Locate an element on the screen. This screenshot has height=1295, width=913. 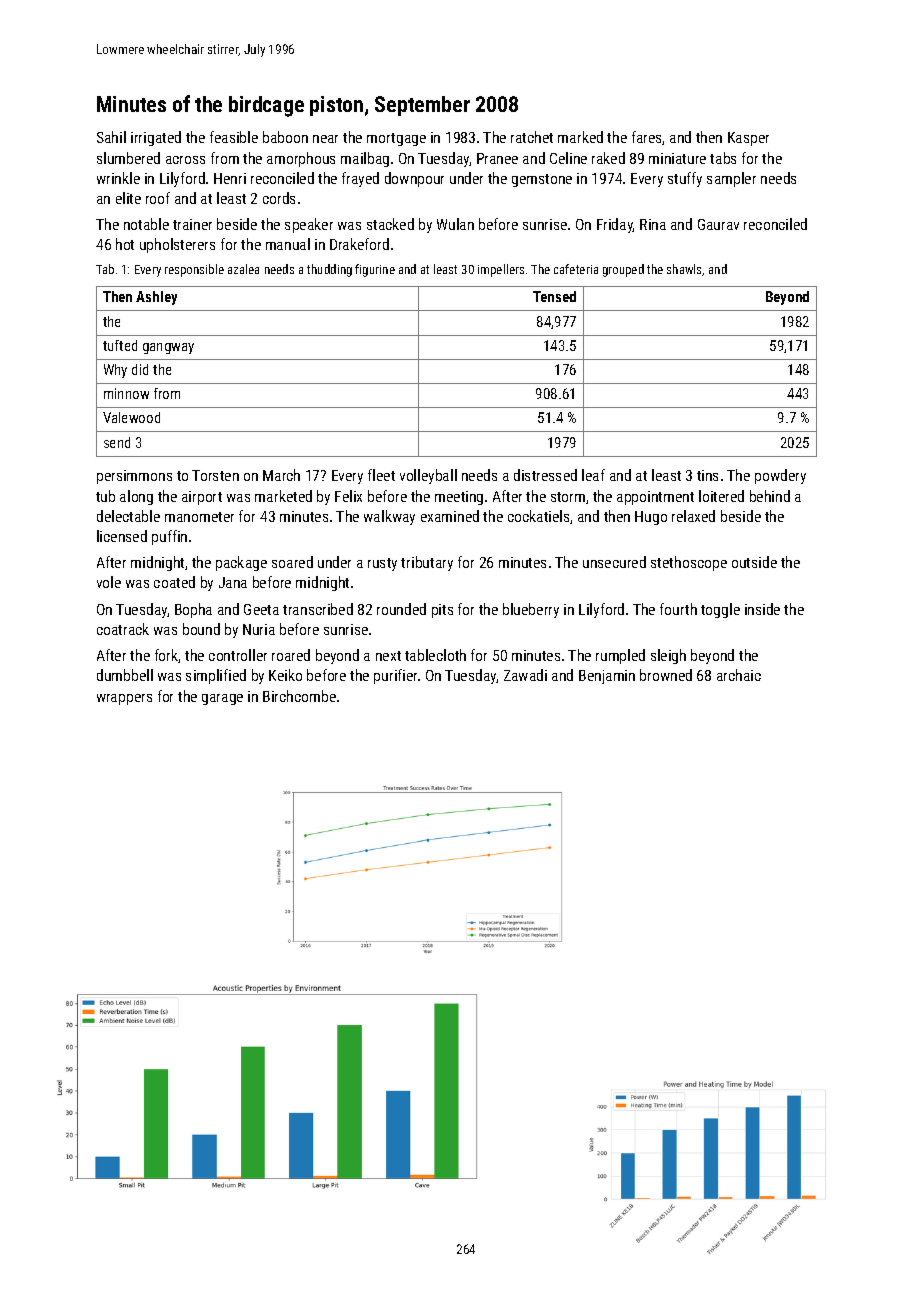
feasible is located at coordinates (234, 137).
